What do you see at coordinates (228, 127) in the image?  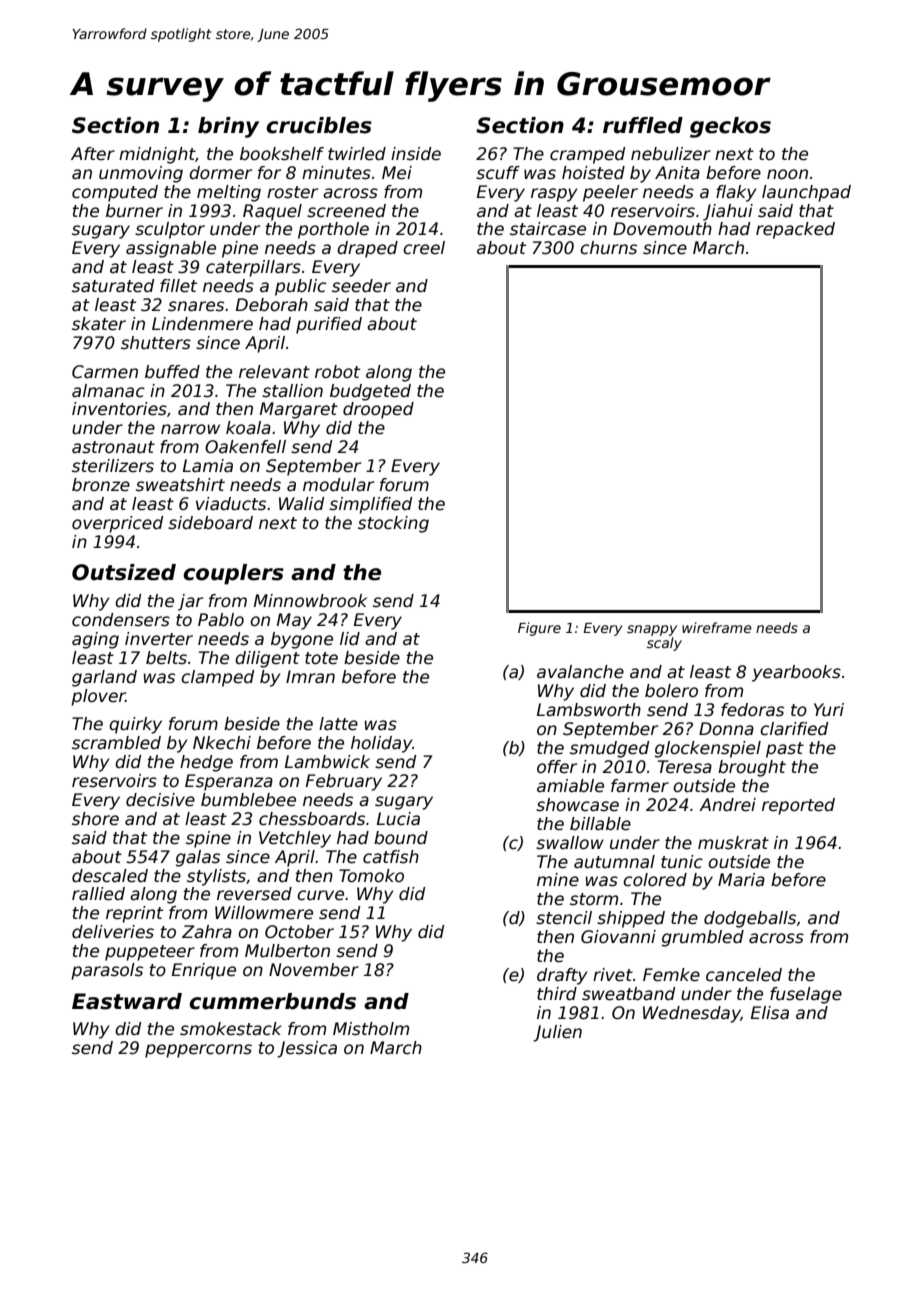 I see `briny` at bounding box center [228, 127].
